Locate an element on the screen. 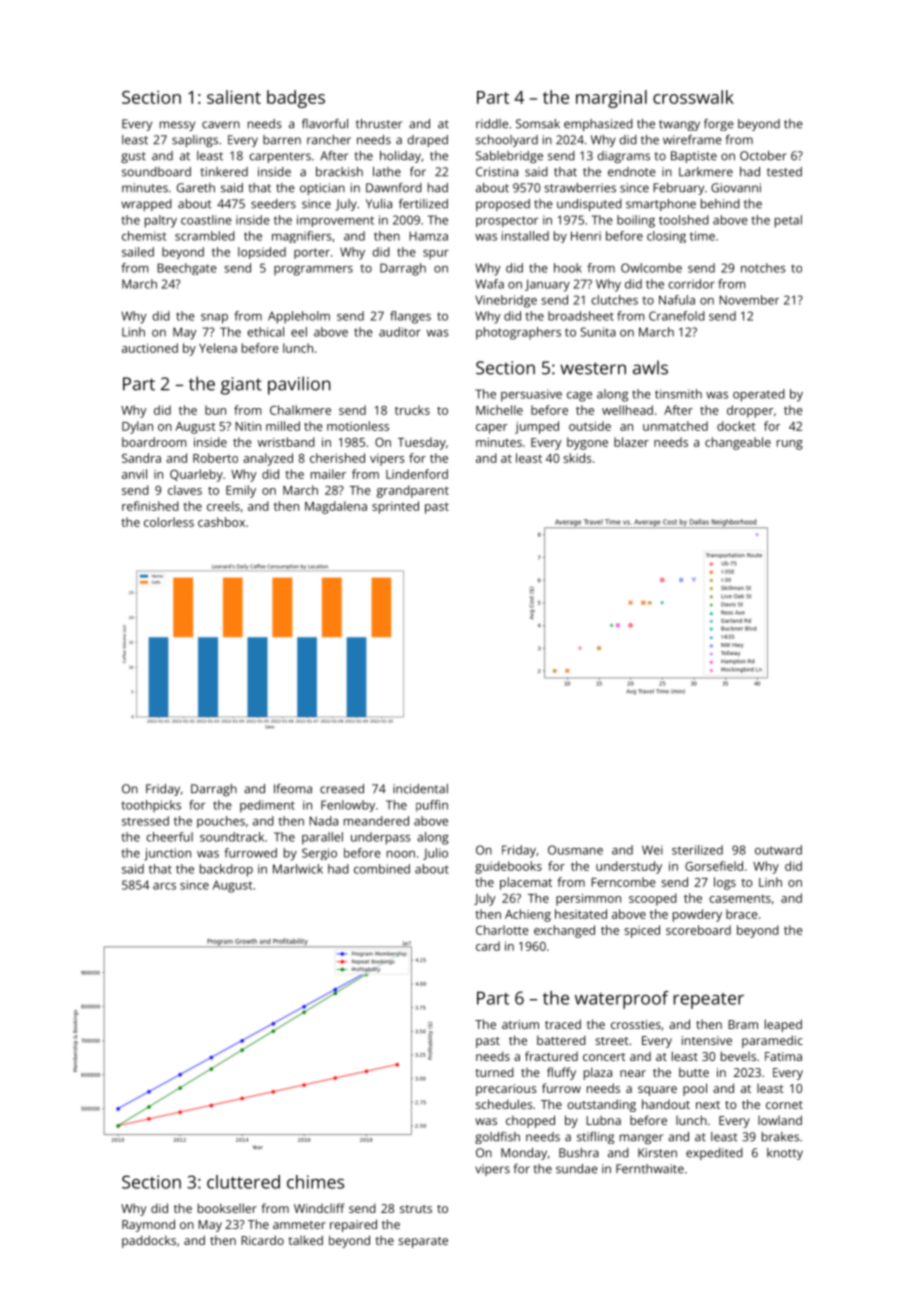 This screenshot has height=1308, width=924. salient is located at coordinates (234, 97).
